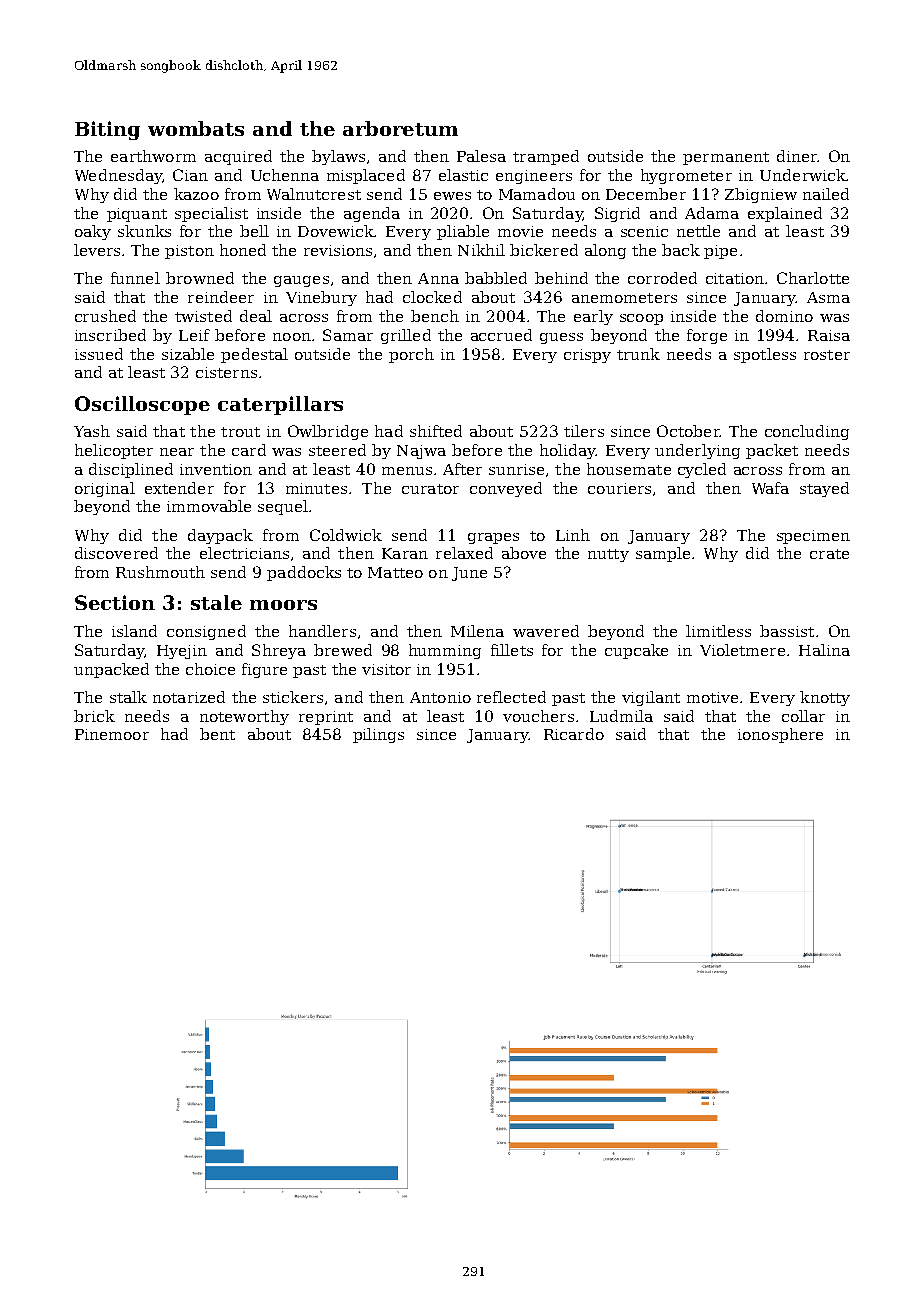  Describe the element at coordinates (430, 489) in the screenshot. I see `curator` at that location.
